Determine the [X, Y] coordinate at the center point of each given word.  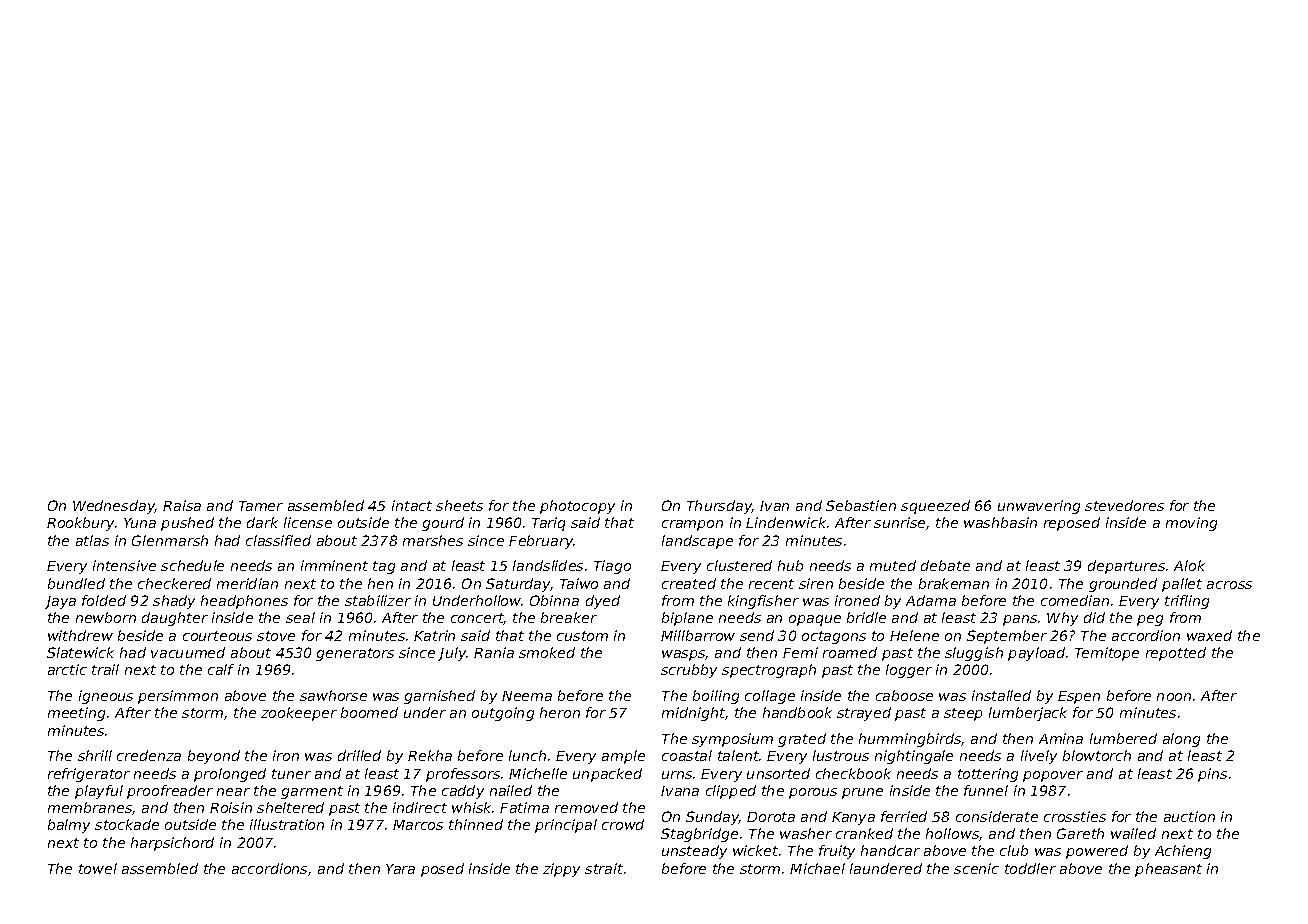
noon [1174, 697]
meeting [76, 714]
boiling [716, 697]
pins [1212, 775]
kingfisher [763, 602]
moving [1191, 524]
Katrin [434, 635]
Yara [400, 869]
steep [963, 714]
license [308, 522]
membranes [90, 808]
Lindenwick [786, 522]
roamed [850, 652]
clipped [731, 792]
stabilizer [378, 600]
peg [1150, 620]
